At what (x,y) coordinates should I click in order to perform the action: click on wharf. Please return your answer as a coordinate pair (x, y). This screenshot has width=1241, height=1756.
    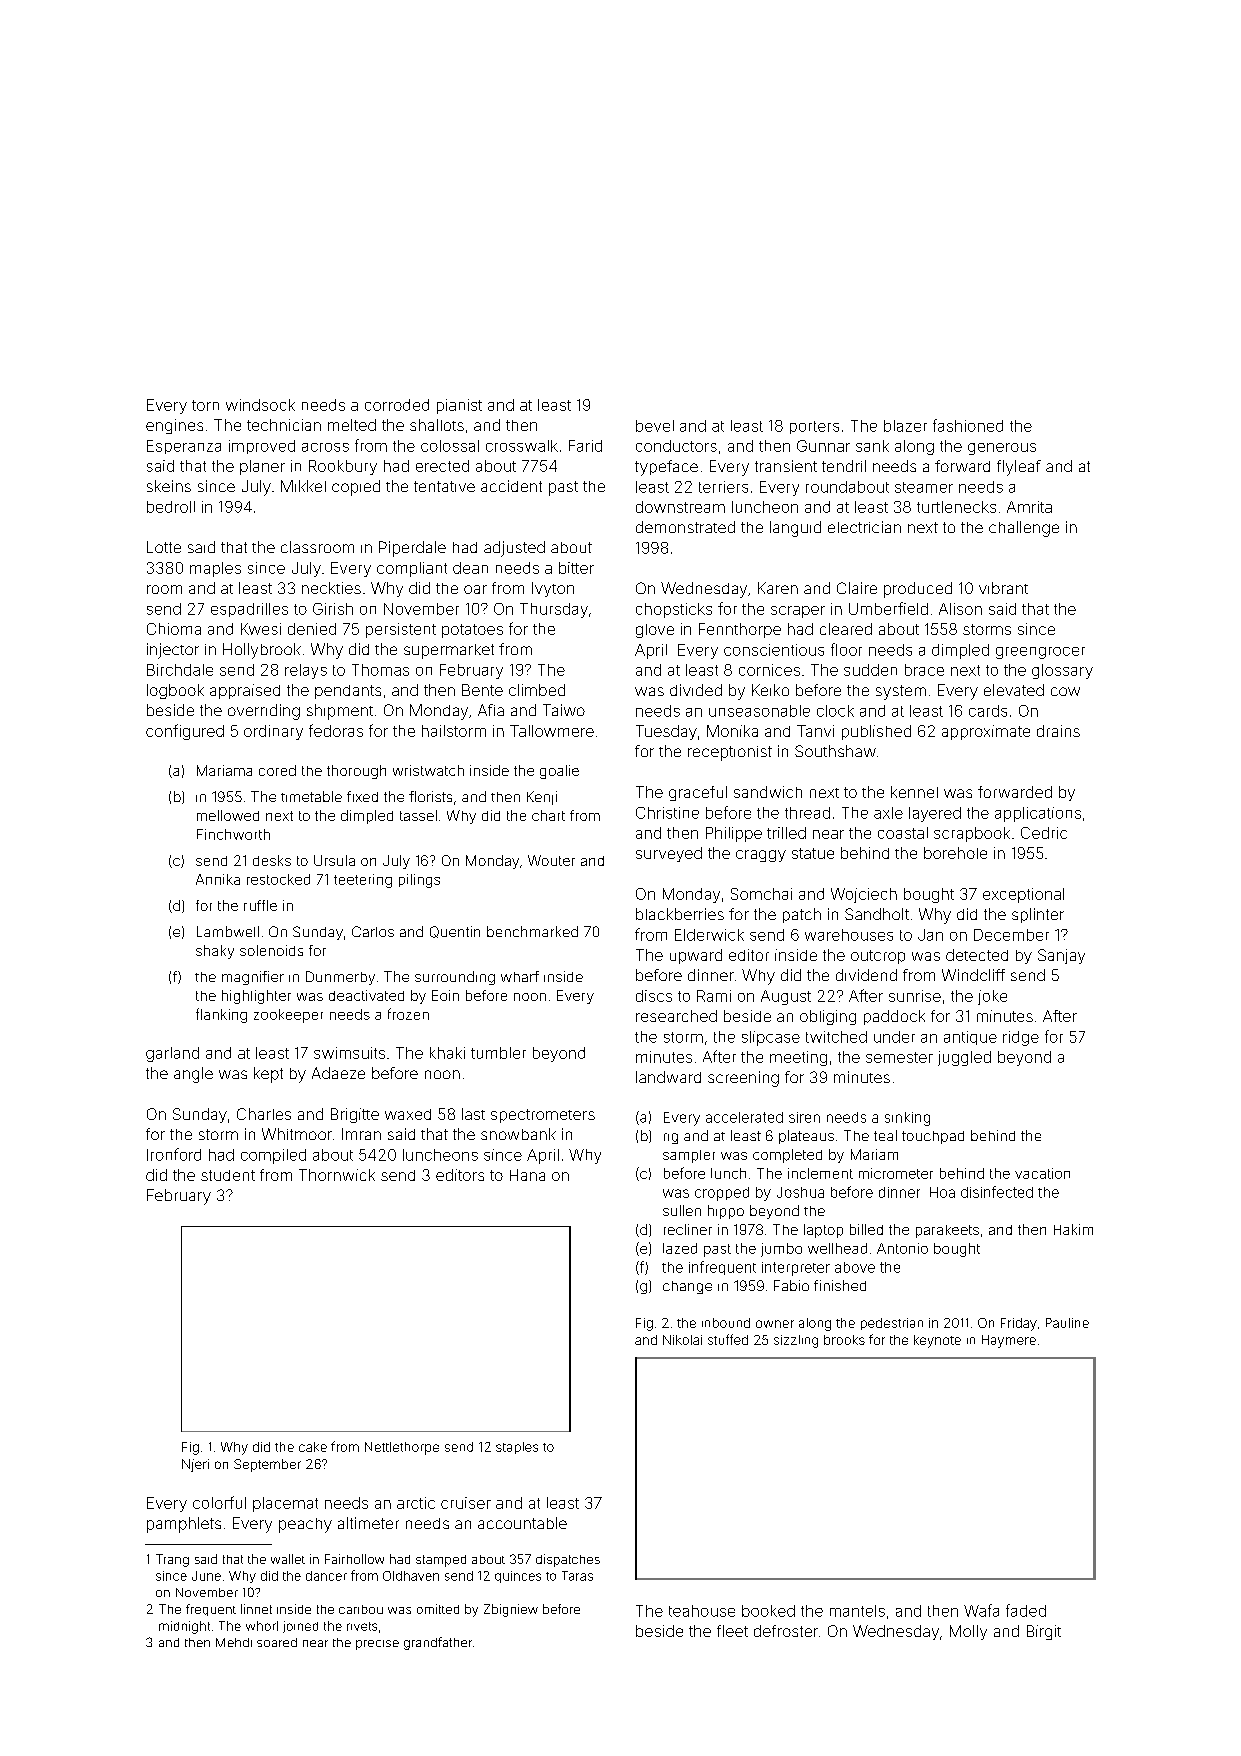
    Looking at the image, I should click on (520, 976).
